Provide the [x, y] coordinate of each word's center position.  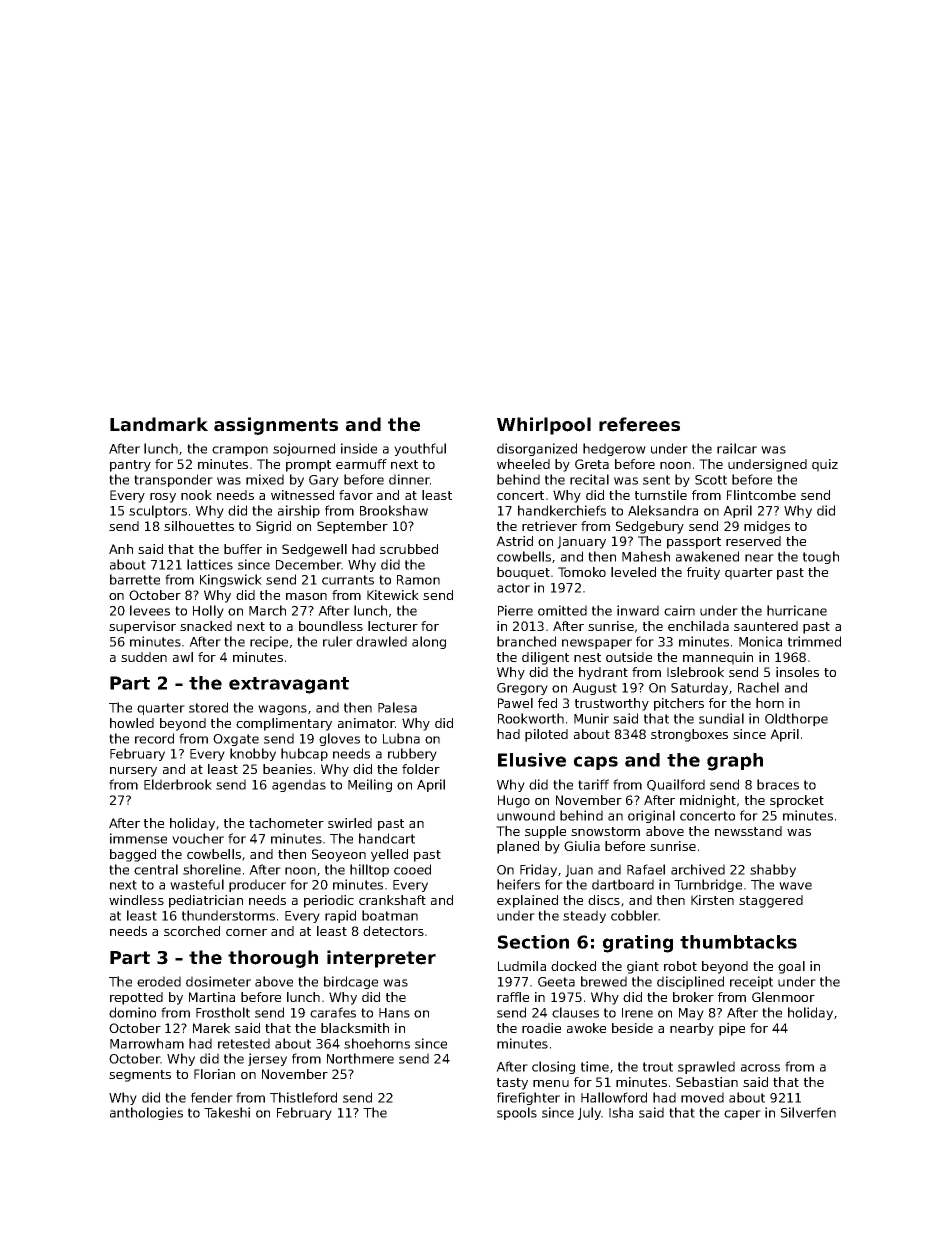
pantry [130, 466]
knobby [253, 754]
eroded [159, 981]
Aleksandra [663, 510]
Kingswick [231, 580]
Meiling [370, 785]
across [760, 1068]
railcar [737, 448]
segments [140, 1076]
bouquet [523, 573]
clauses [575, 1012]
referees [639, 424]
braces [778, 784]
